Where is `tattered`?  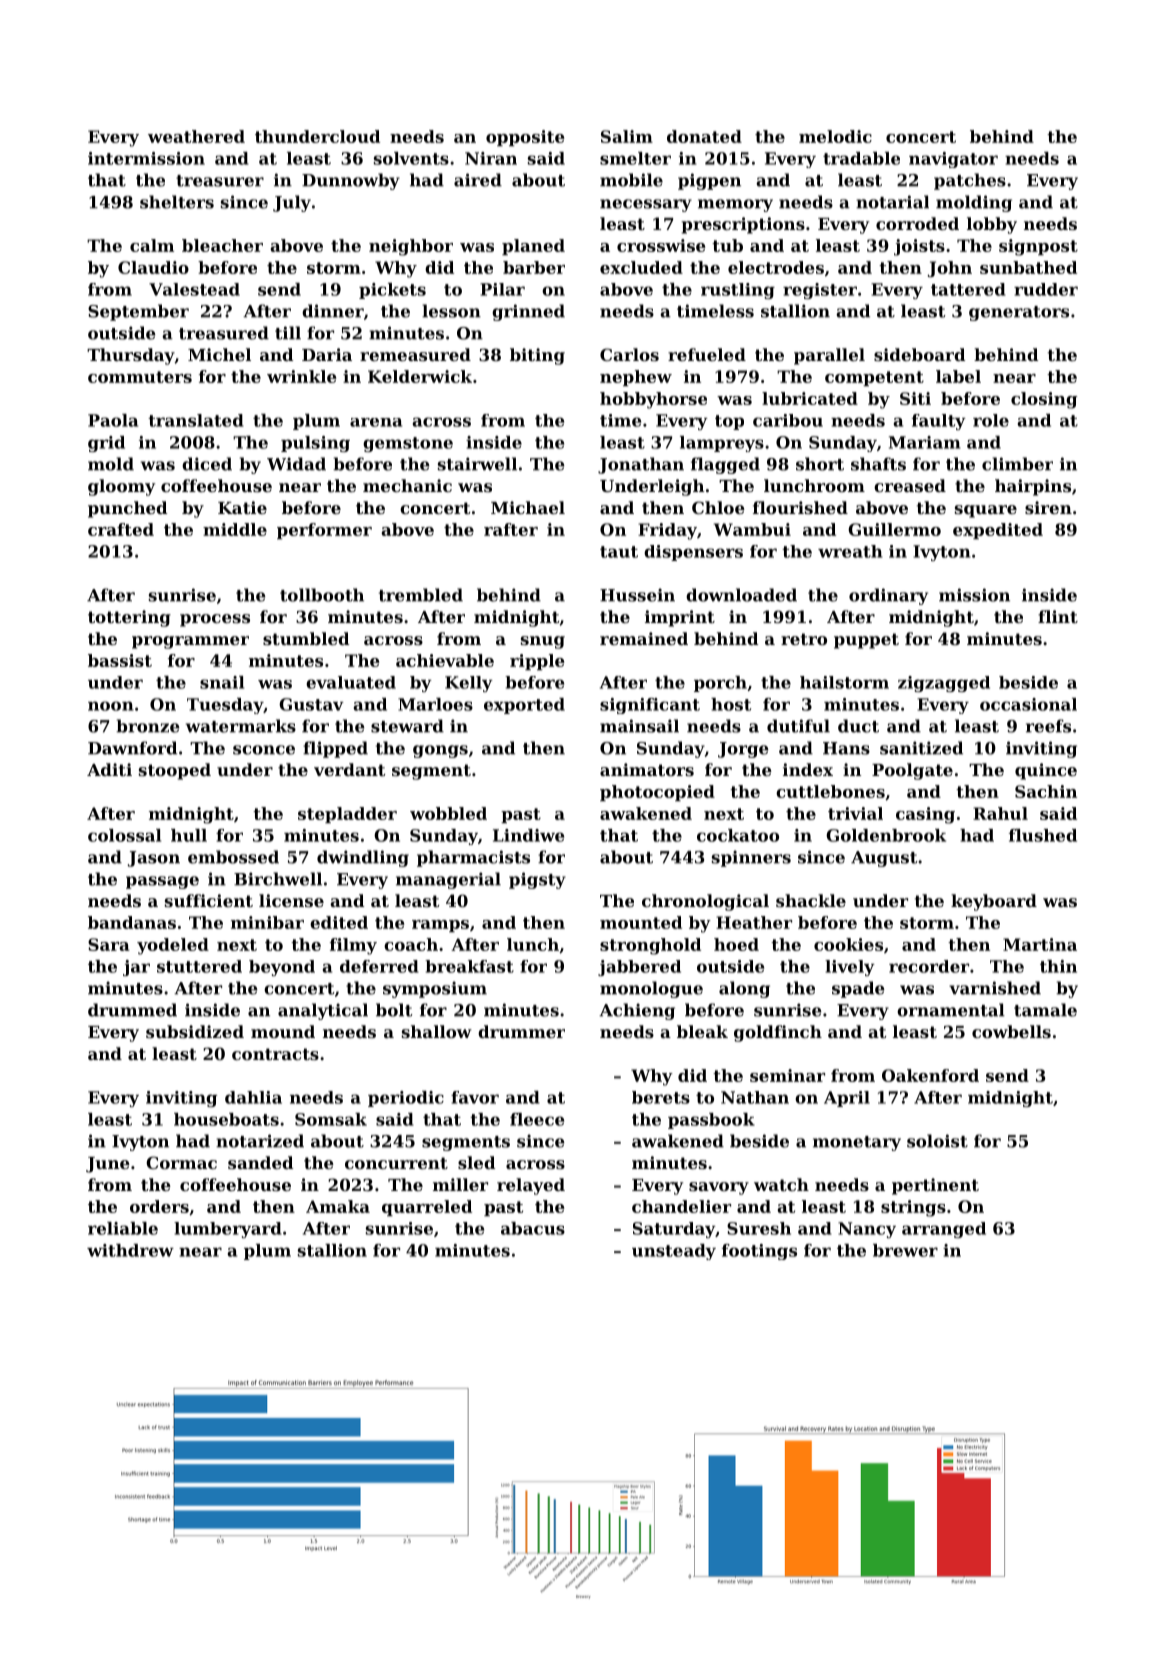 tattered is located at coordinates (968, 289).
